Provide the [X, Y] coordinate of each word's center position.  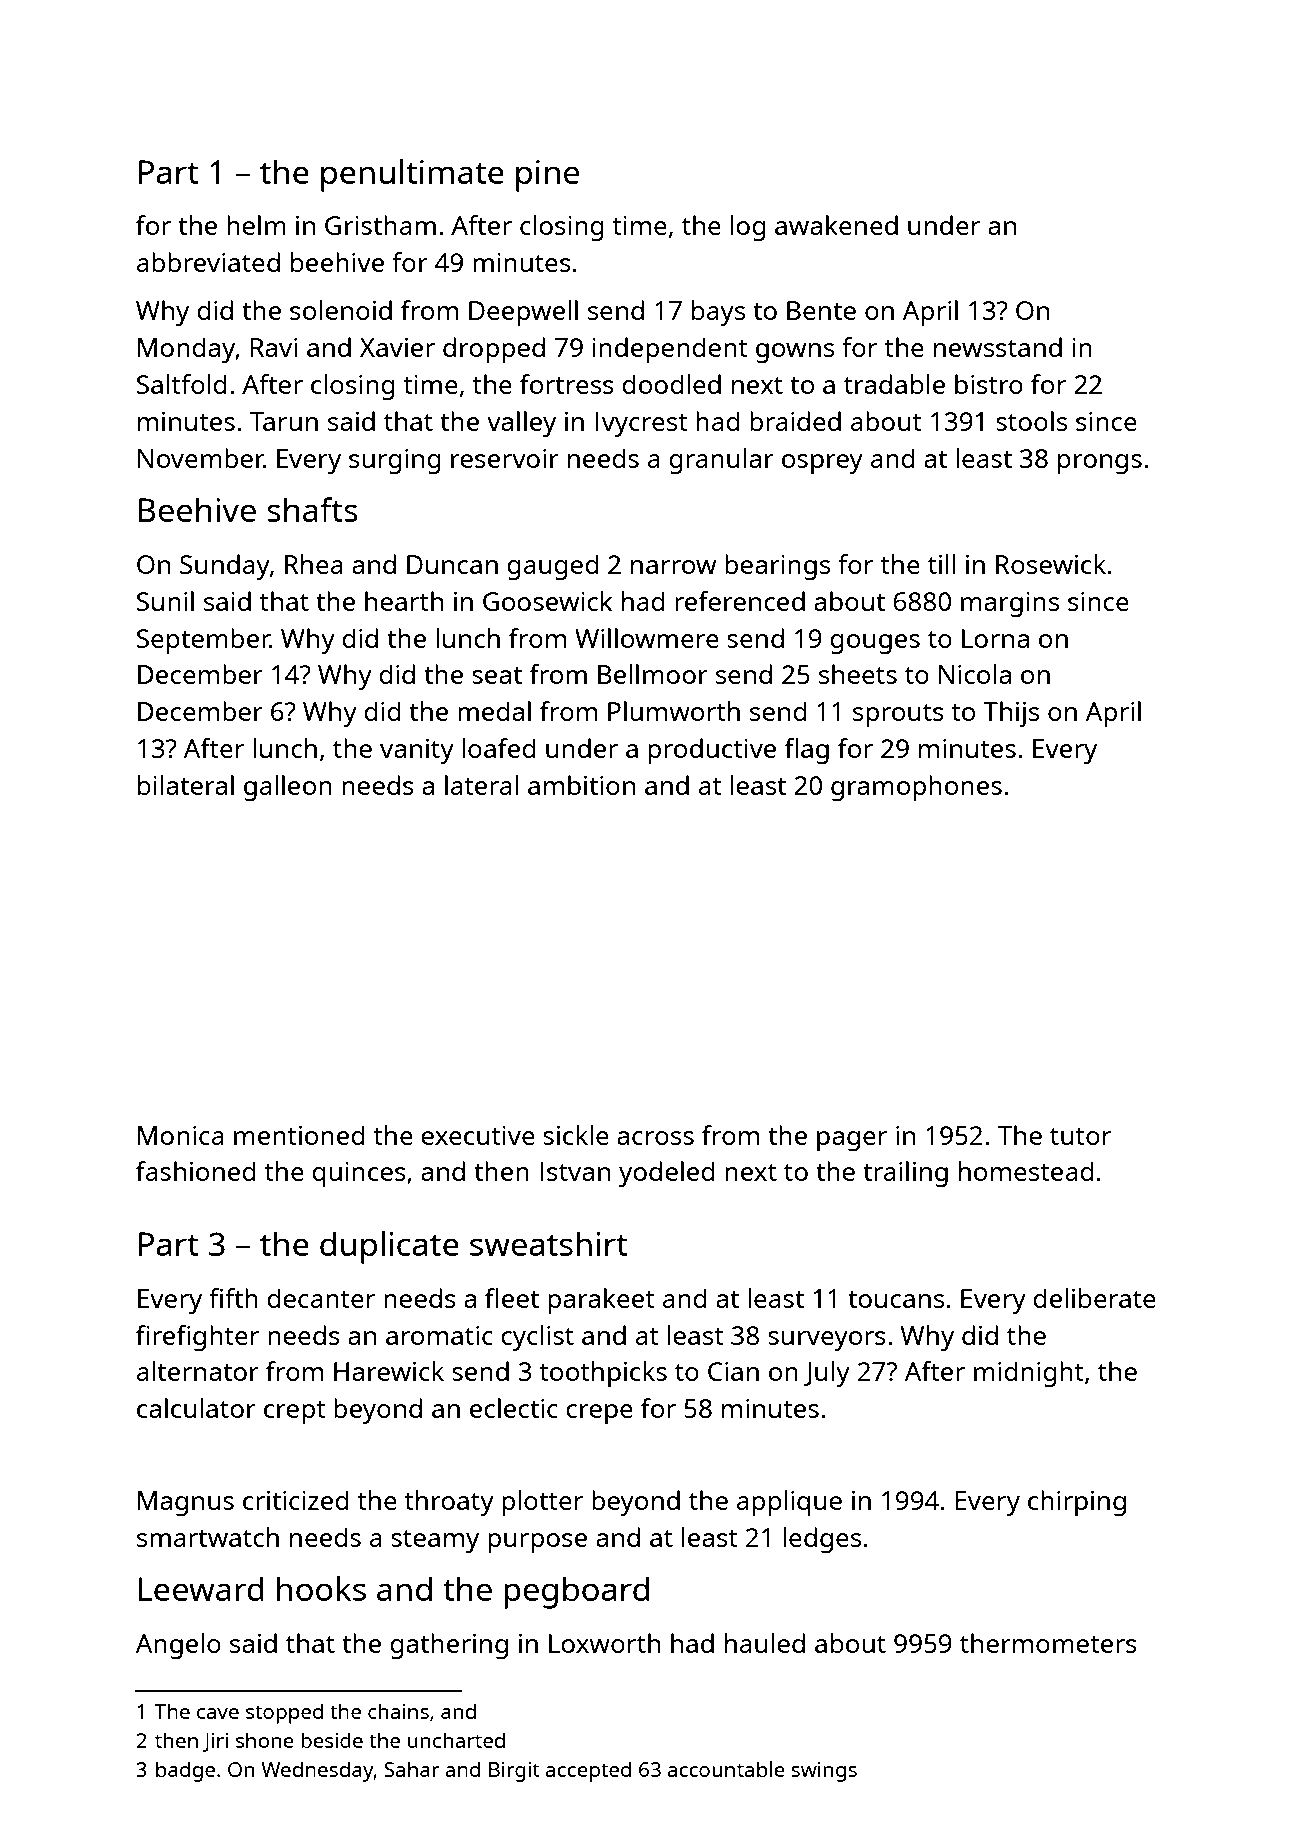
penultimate [412, 175]
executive [478, 1135]
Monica [181, 1135]
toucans [896, 1299]
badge [185, 1771]
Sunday [225, 567]
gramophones [916, 788]
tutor [1080, 1136]
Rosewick [1051, 564]
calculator [196, 1408]
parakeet [601, 1301]
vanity [417, 751]
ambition [581, 785]
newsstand [998, 347]
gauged [553, 567]
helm [256, 225]
